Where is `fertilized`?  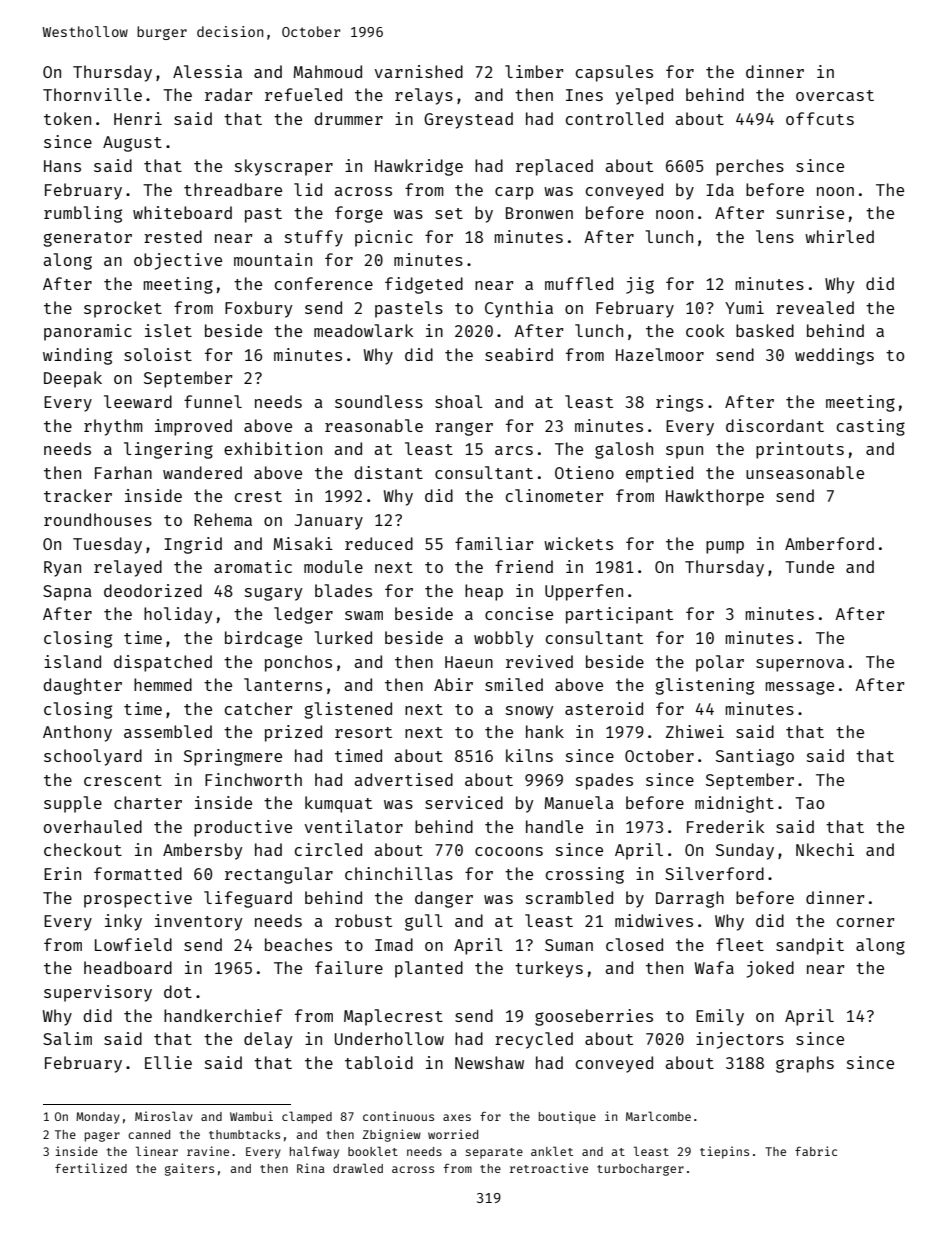 fertilized is located at coordinates (91, 1168).
